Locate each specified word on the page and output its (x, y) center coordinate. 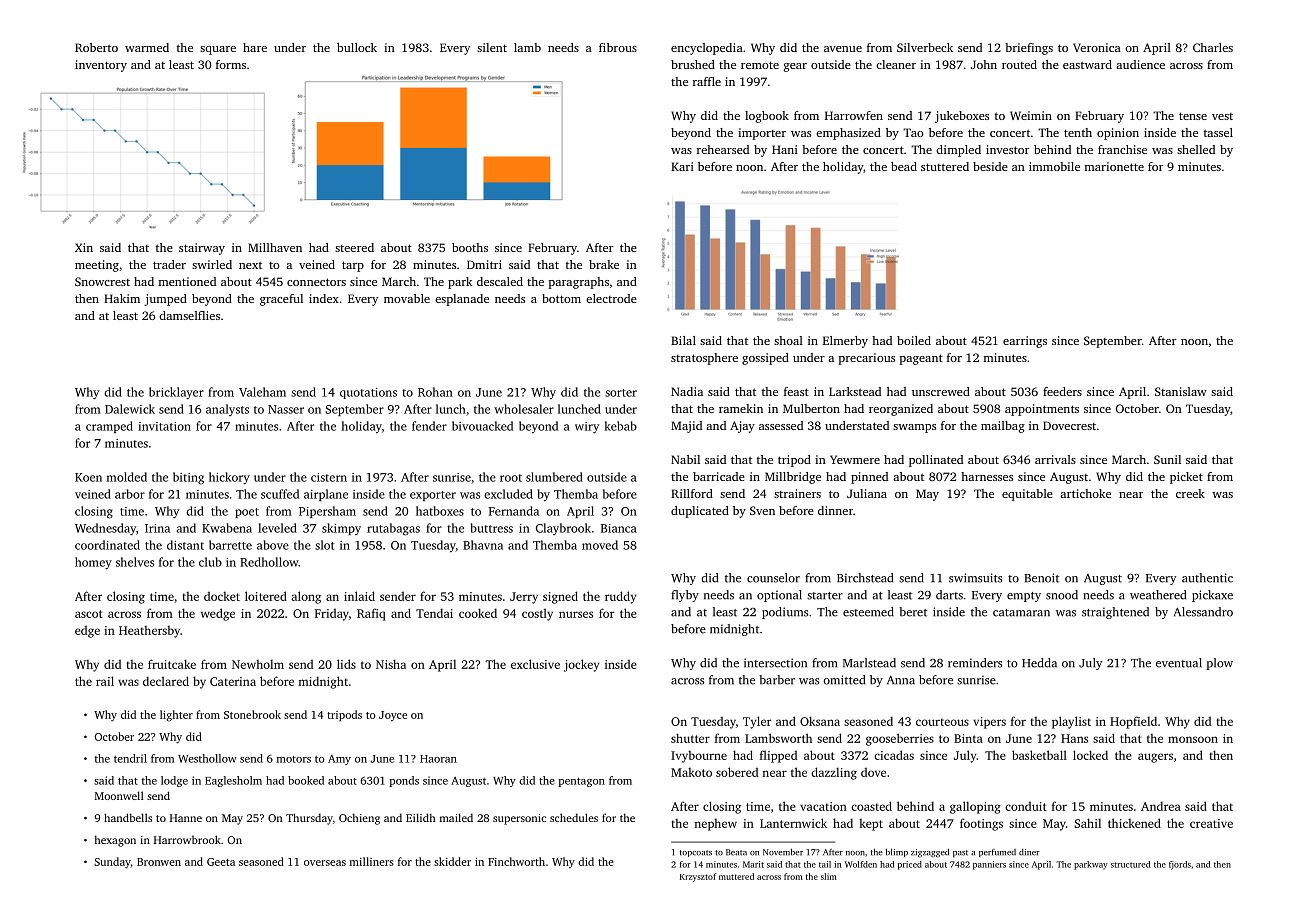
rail (105, 681)
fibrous (618, 47)
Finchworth (516, 861)
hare (255, 47)
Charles (1213, 47)
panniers (989, 865)
